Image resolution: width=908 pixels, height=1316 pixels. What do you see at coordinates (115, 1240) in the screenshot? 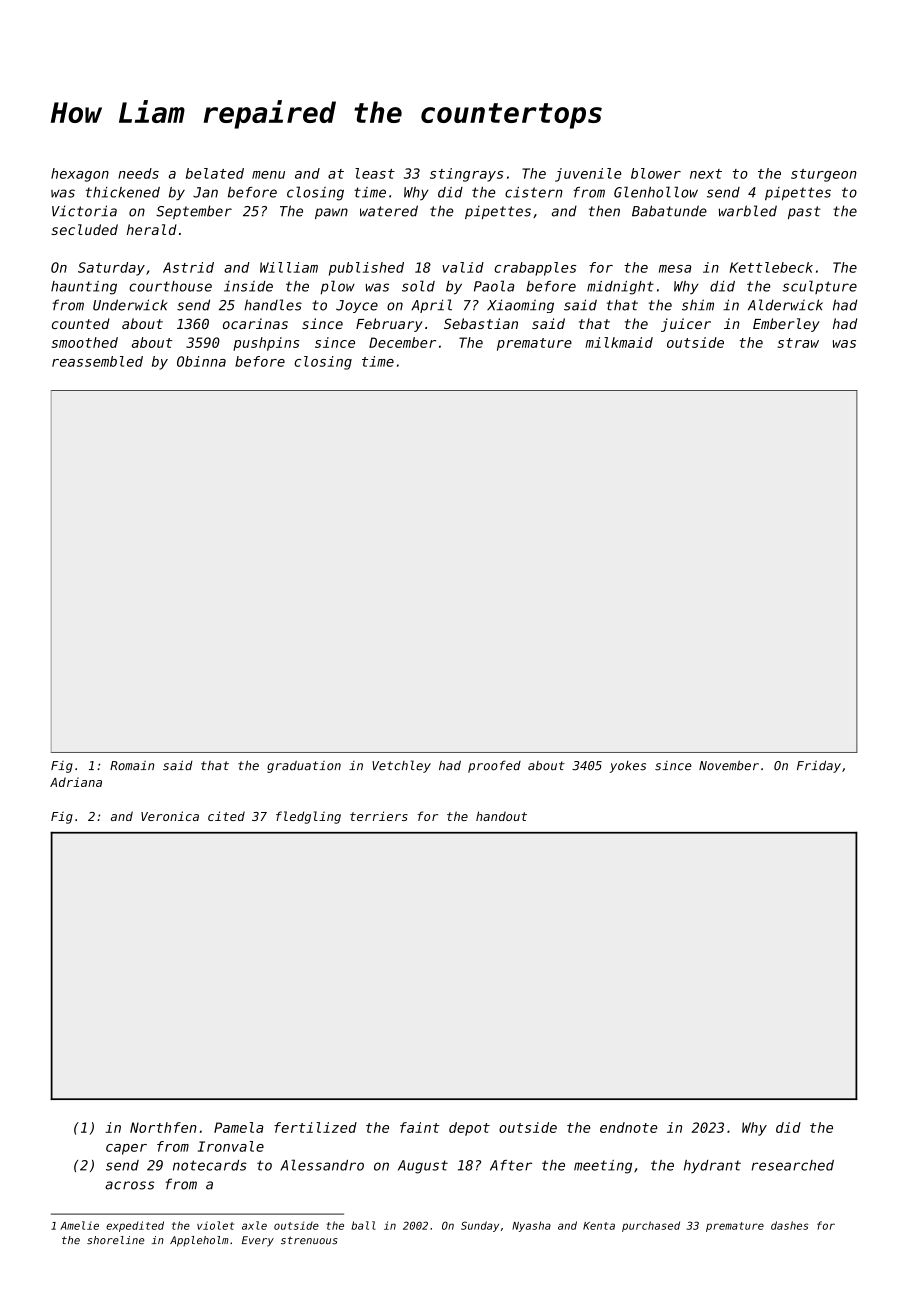
I see `shoreline` at bounding box center [115, 1240].
